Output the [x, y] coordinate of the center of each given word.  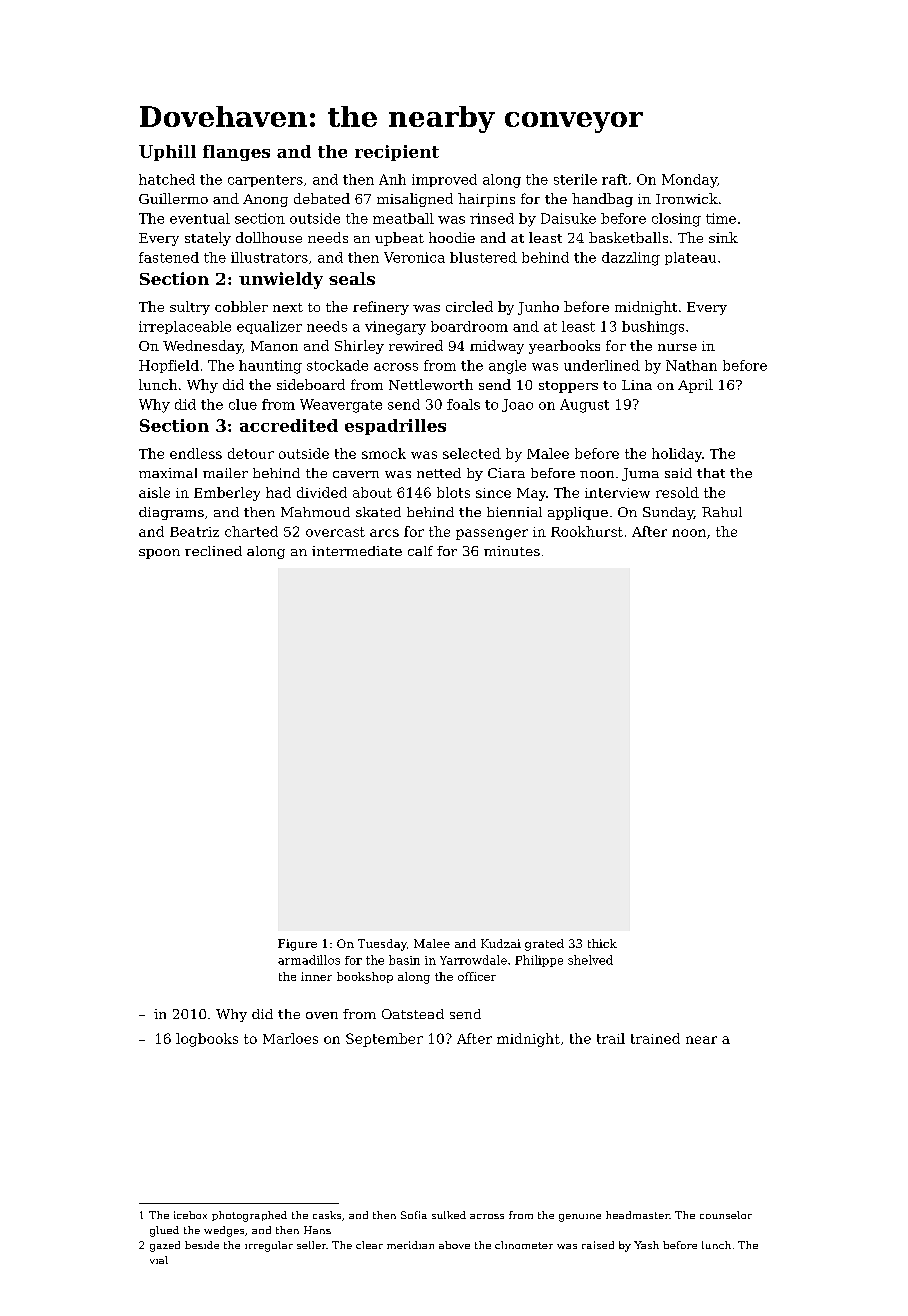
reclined [213, 551]
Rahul [722, 512]
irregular [269, 1246]
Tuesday [382, 945]
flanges [236, 153]
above [454, 1245]
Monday [689, 181]
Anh [392, 179]
